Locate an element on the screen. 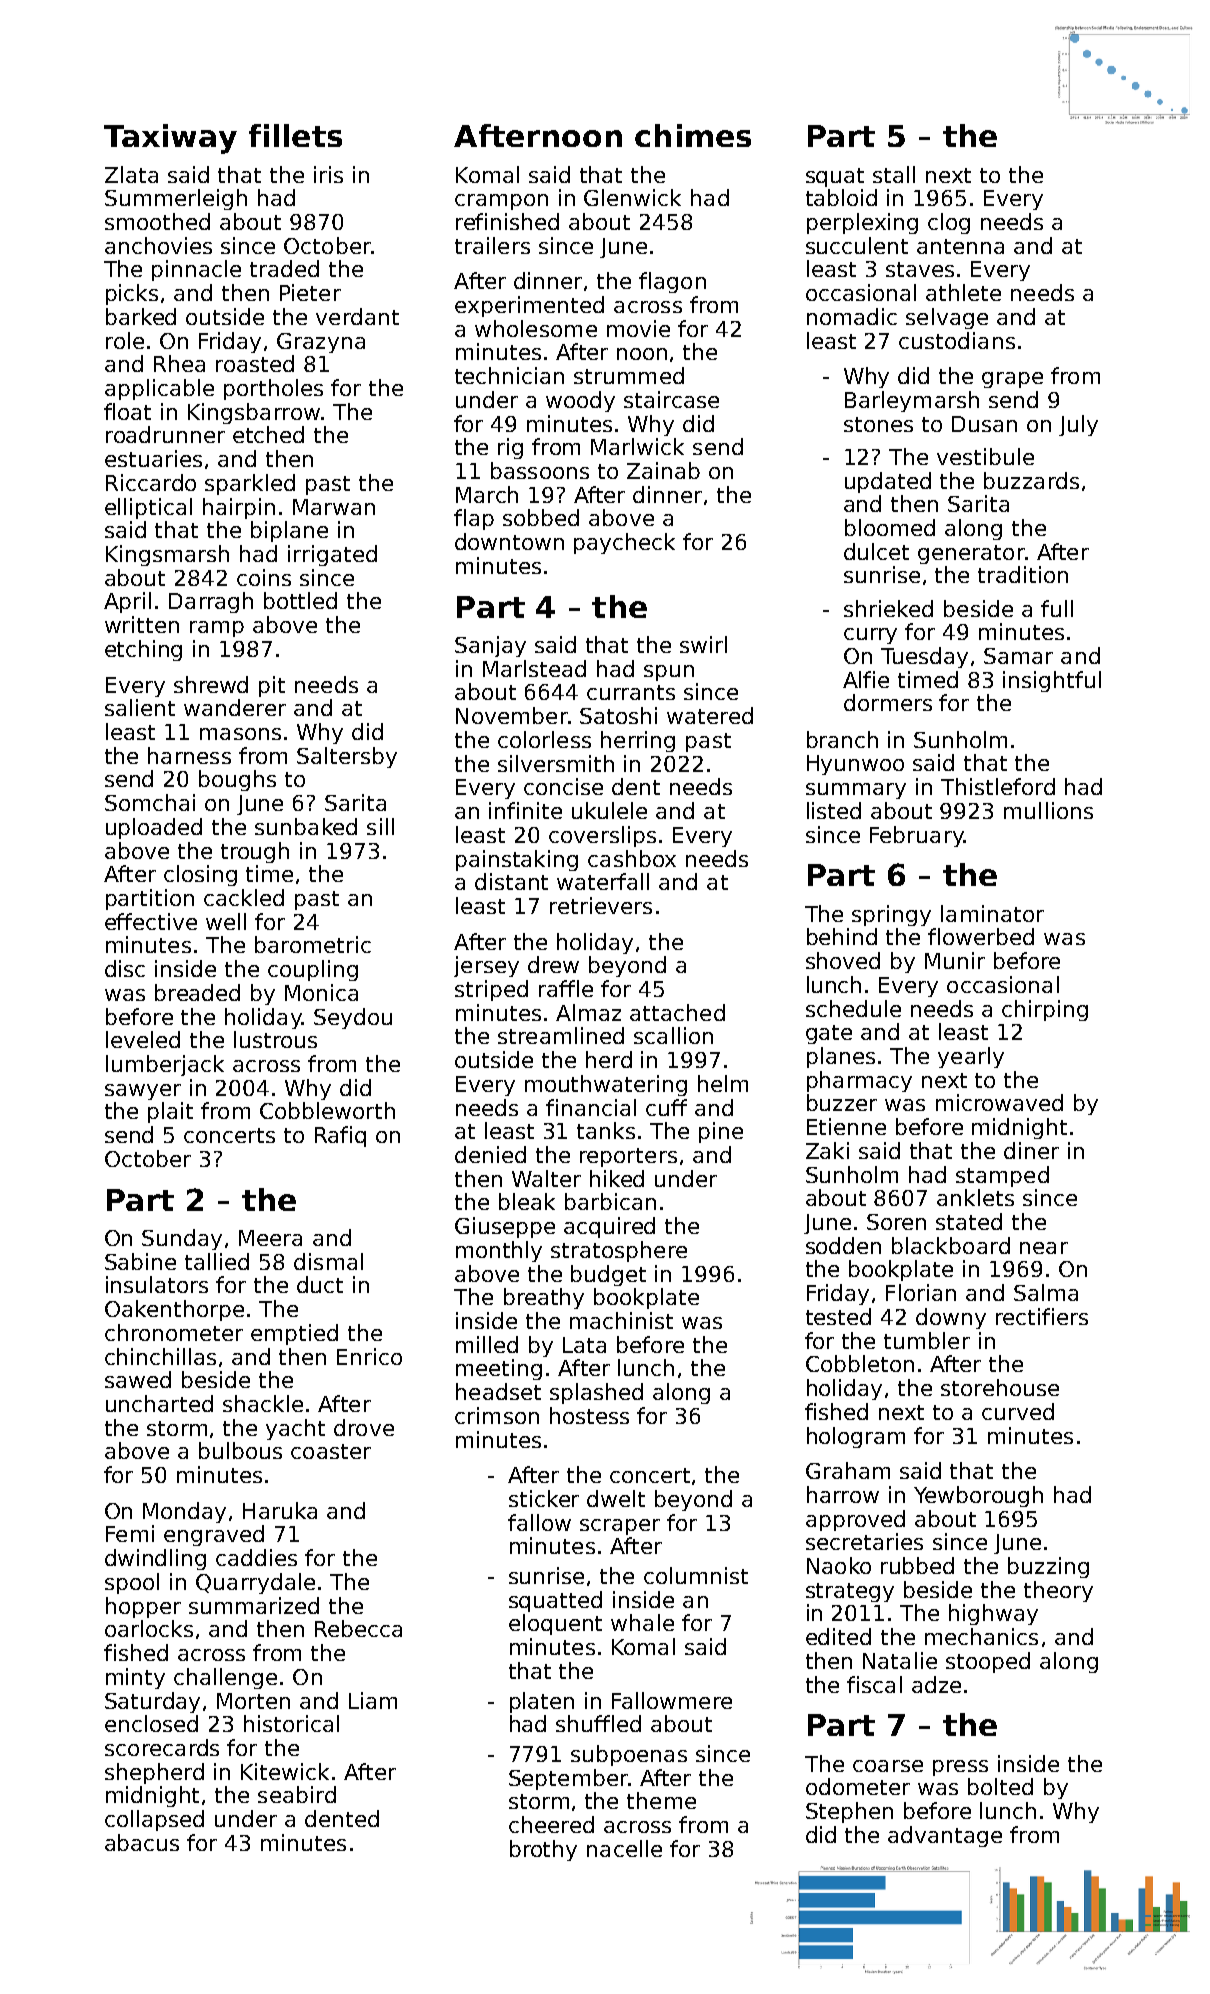 The image size is (1210, 1994). chirping is located at coordinates (1045, 1010).
